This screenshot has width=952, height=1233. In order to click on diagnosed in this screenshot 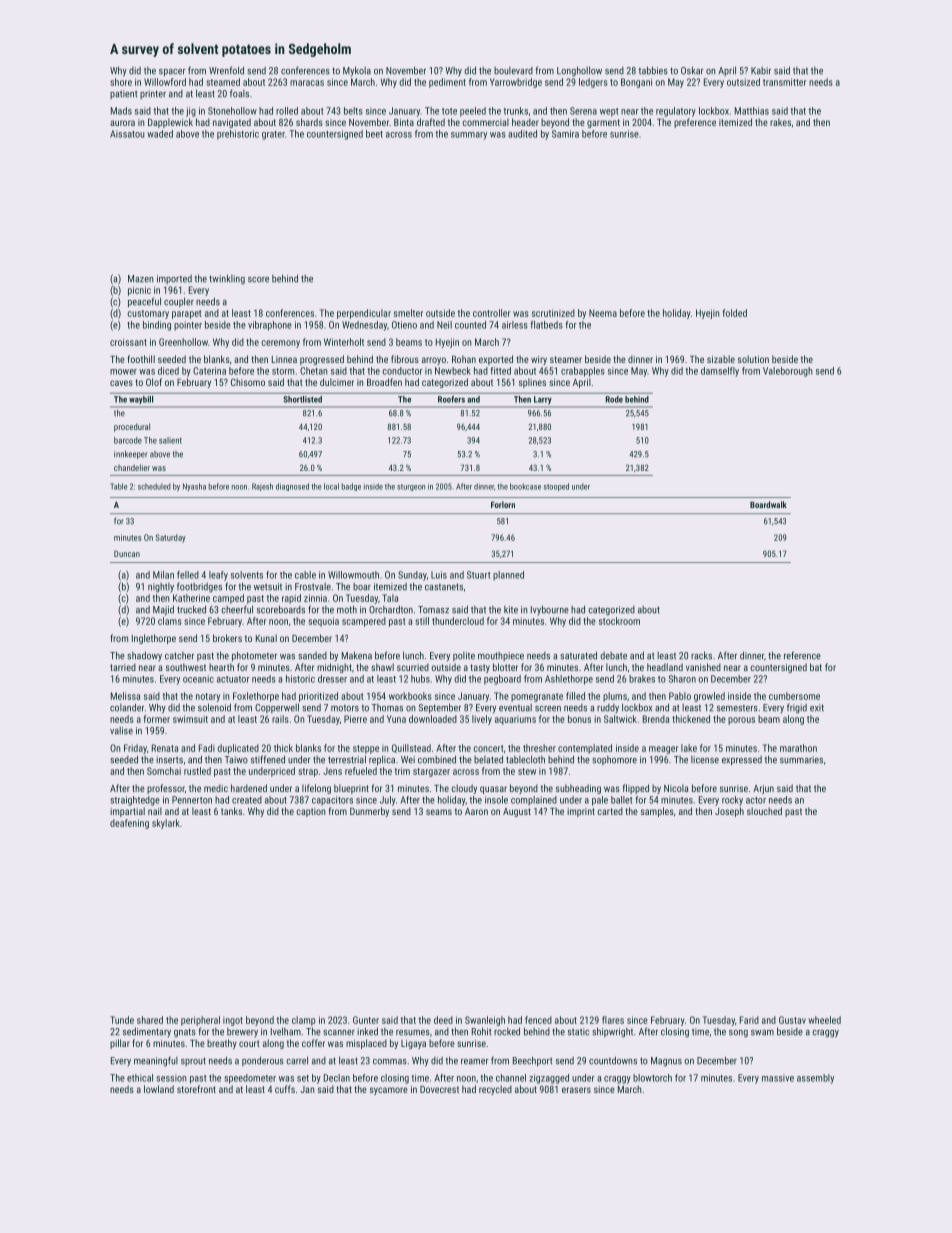, I will do `click(292, 487)`.
